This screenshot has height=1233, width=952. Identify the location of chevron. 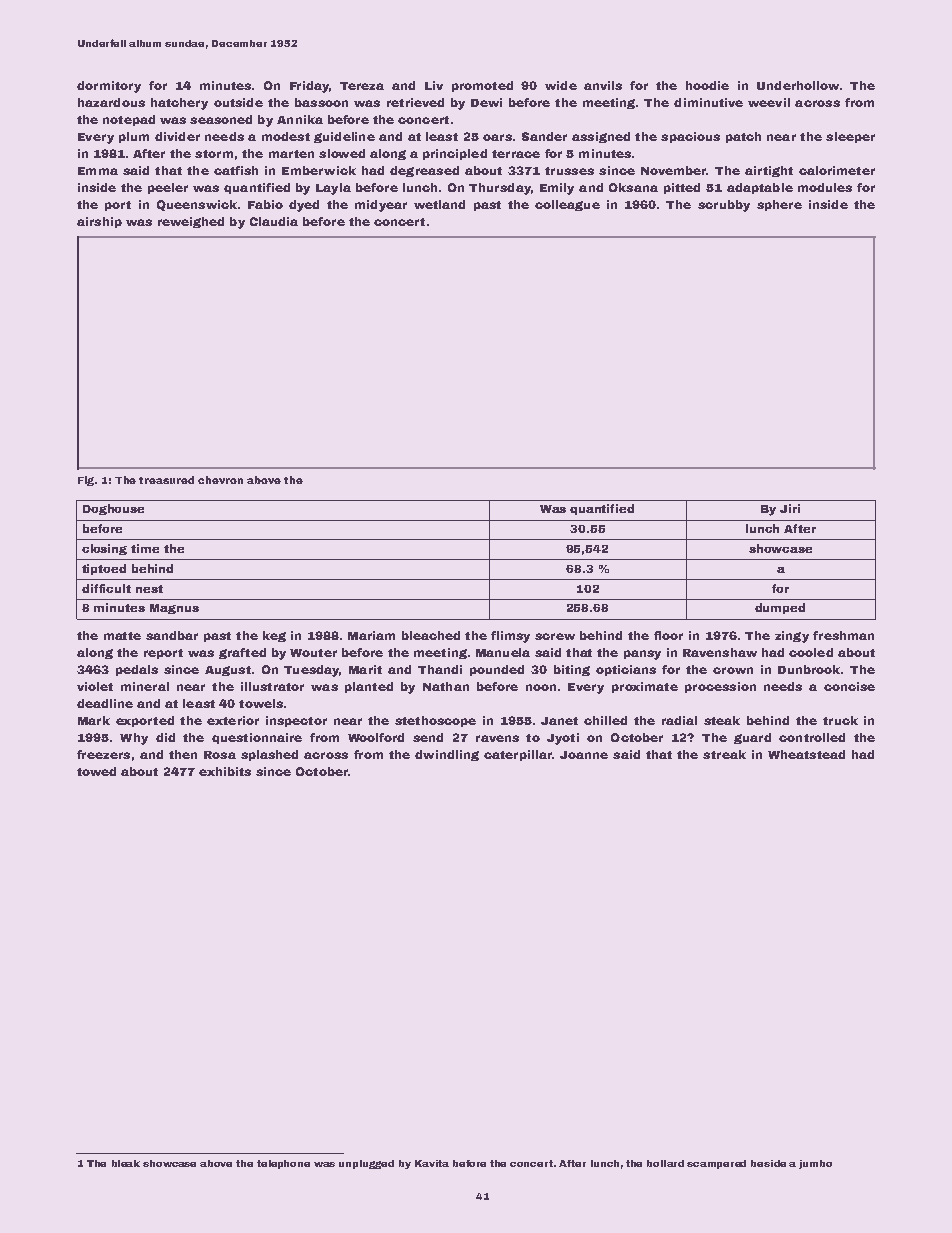
(220, 480).
